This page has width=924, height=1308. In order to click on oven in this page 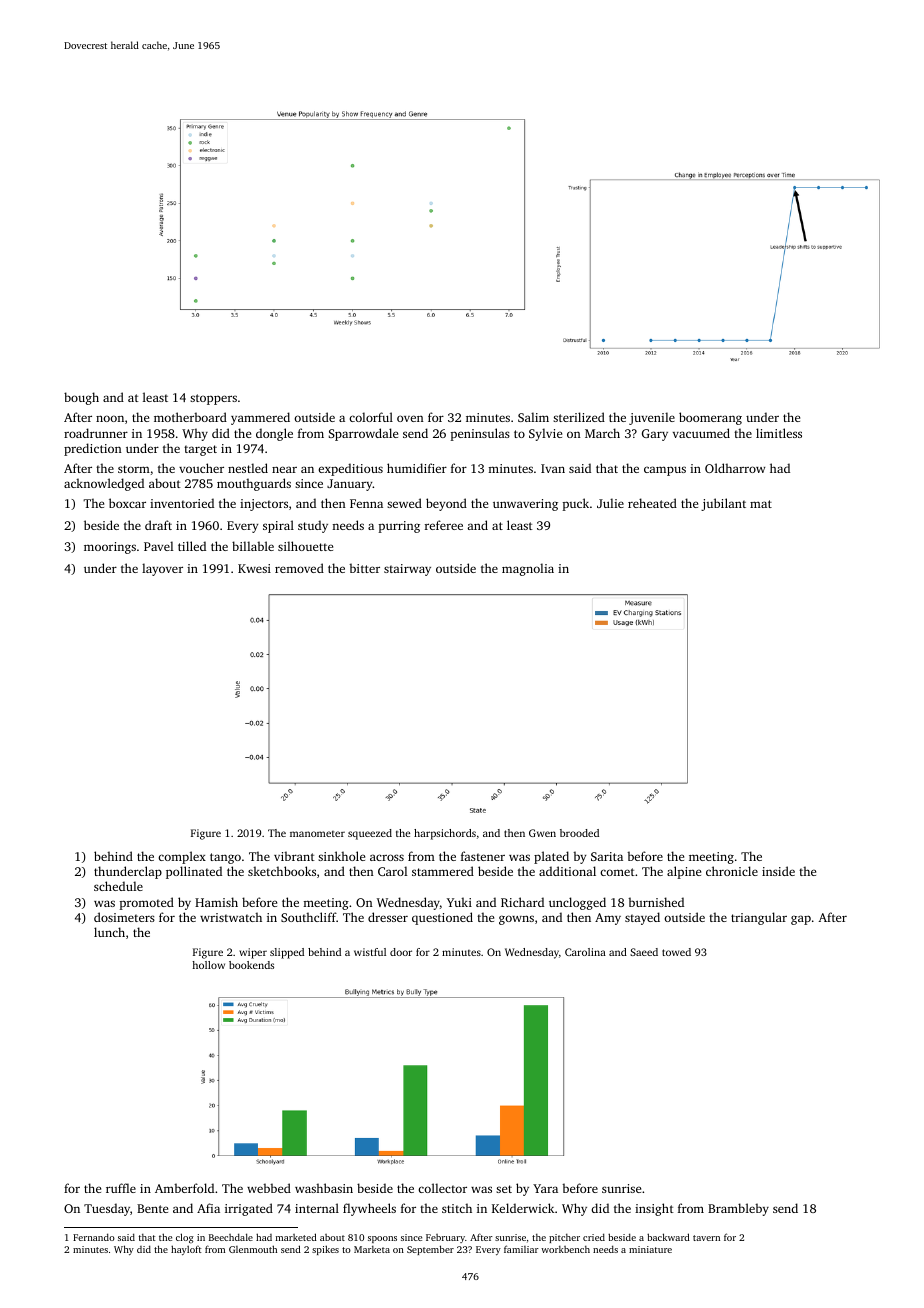, I will do `click(410, 418)`.
